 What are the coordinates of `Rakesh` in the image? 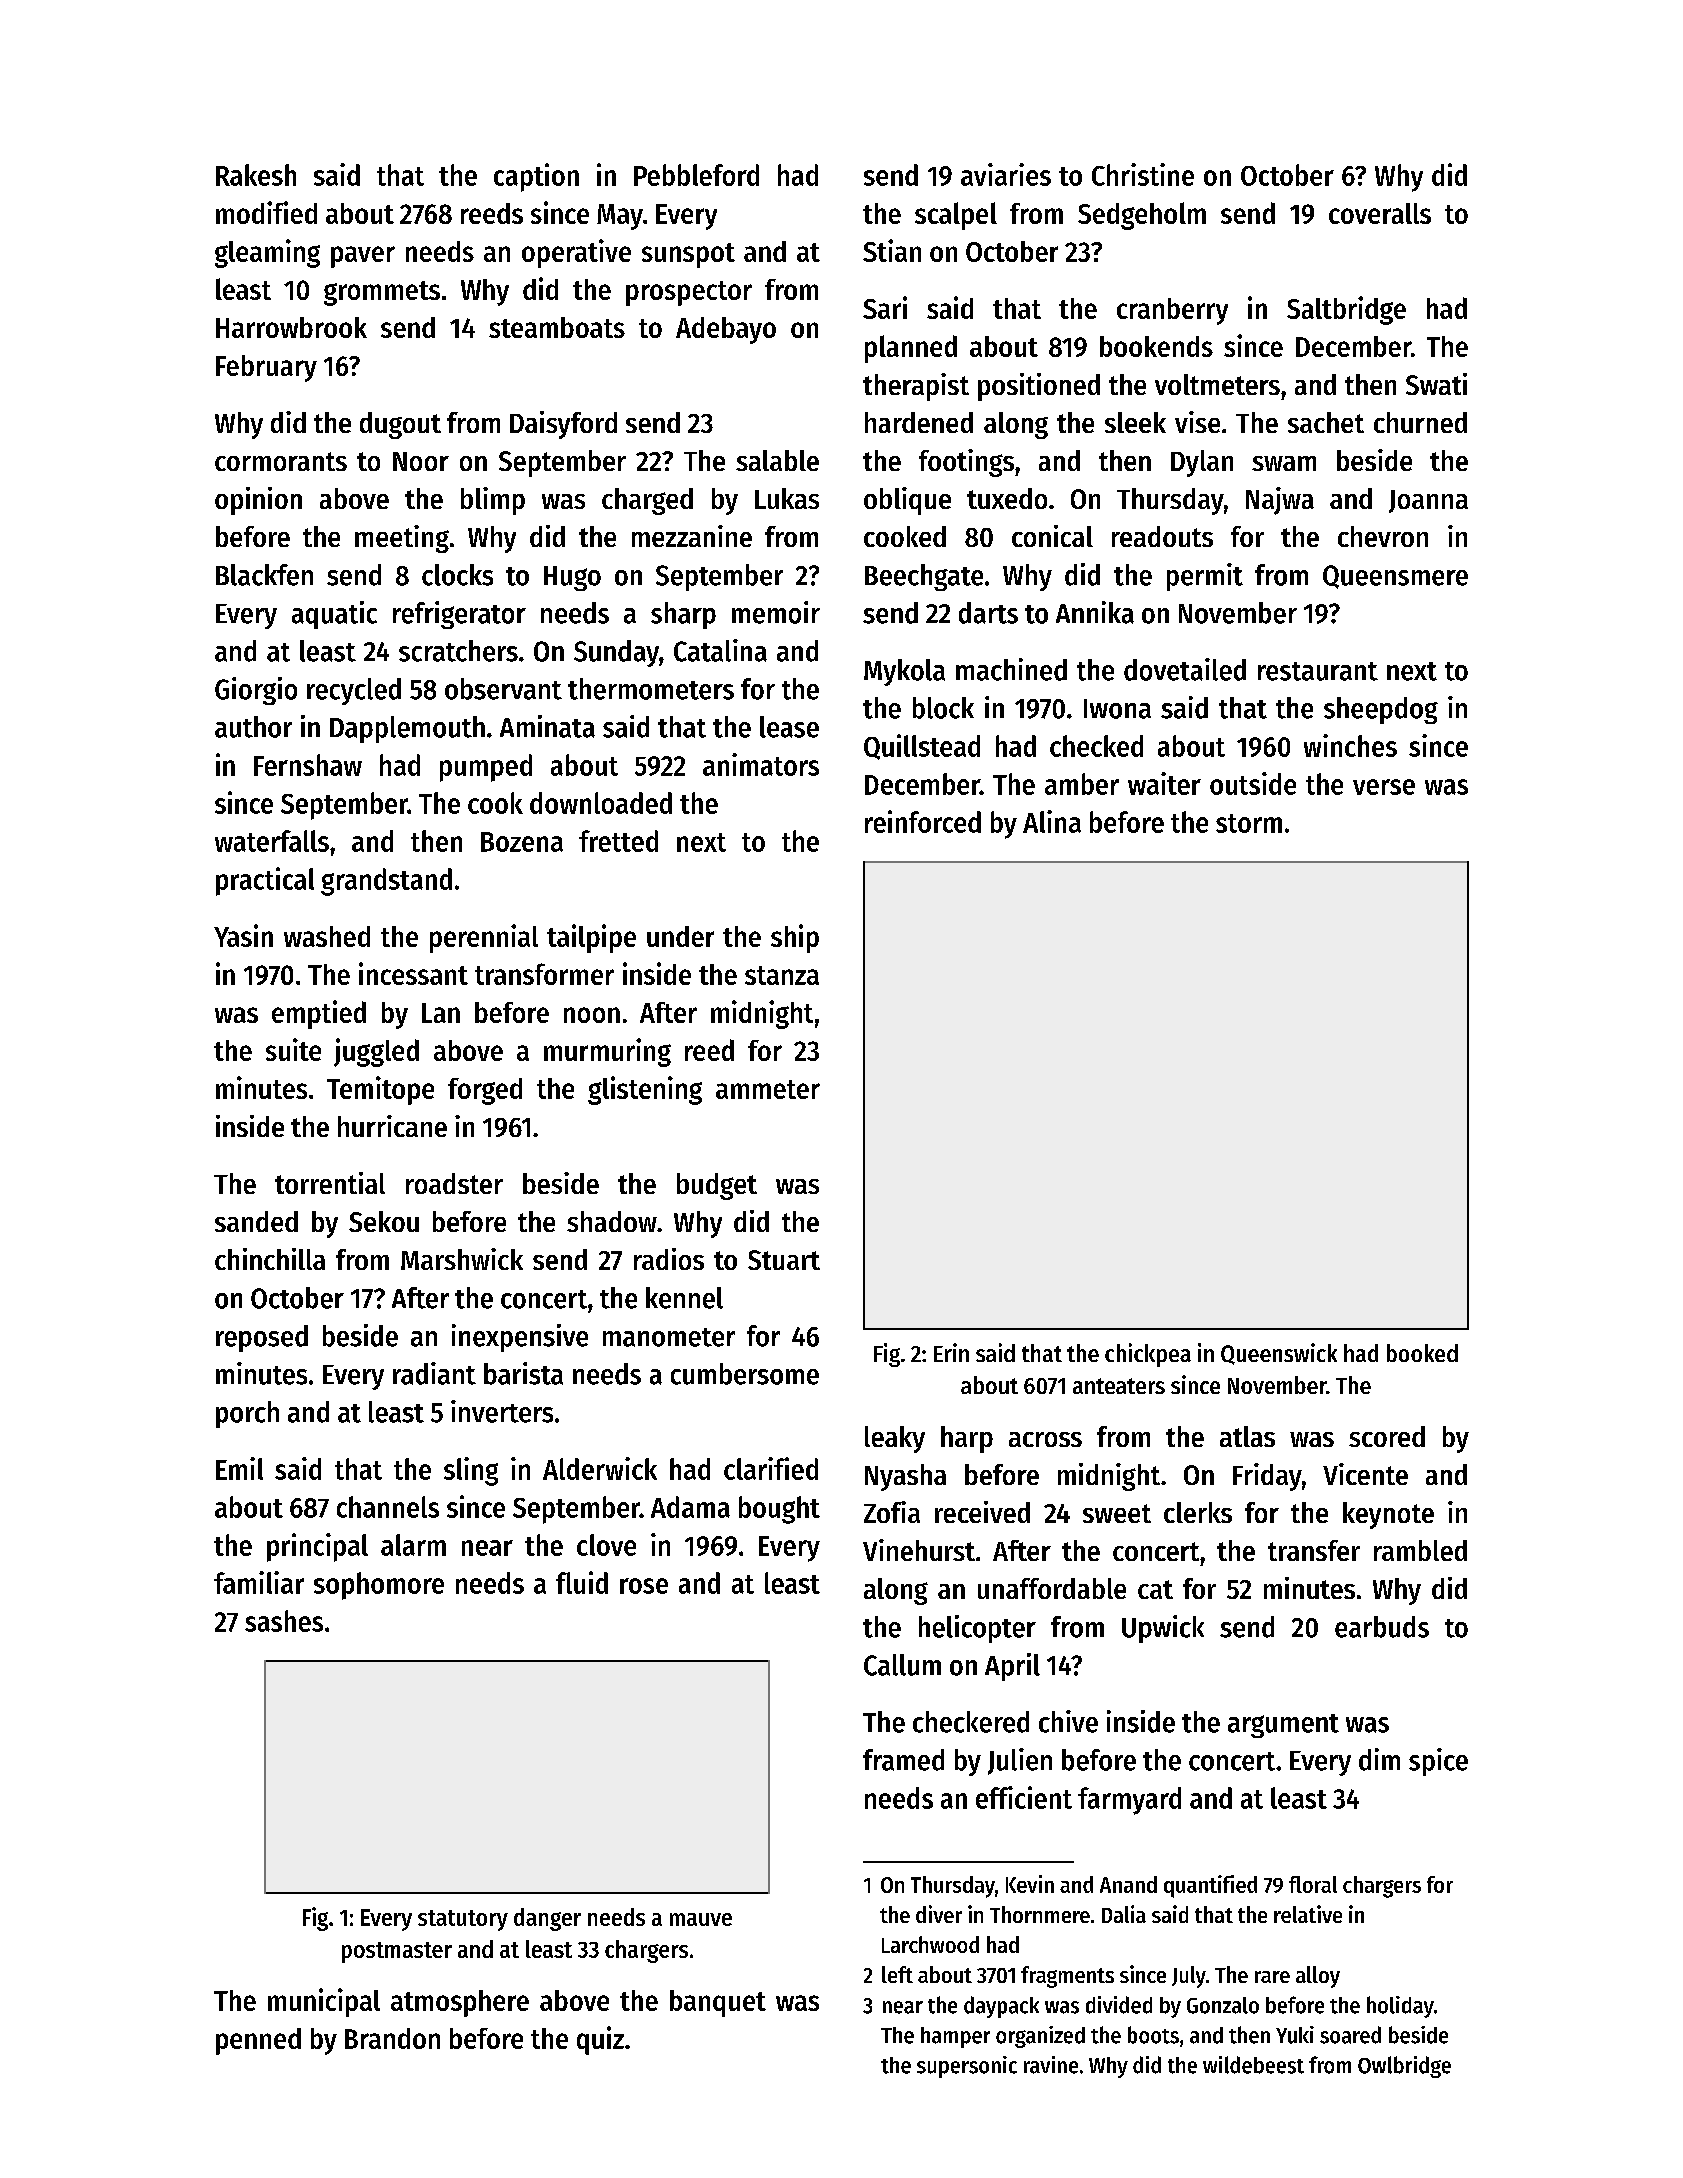 It's located at (256, 175).
